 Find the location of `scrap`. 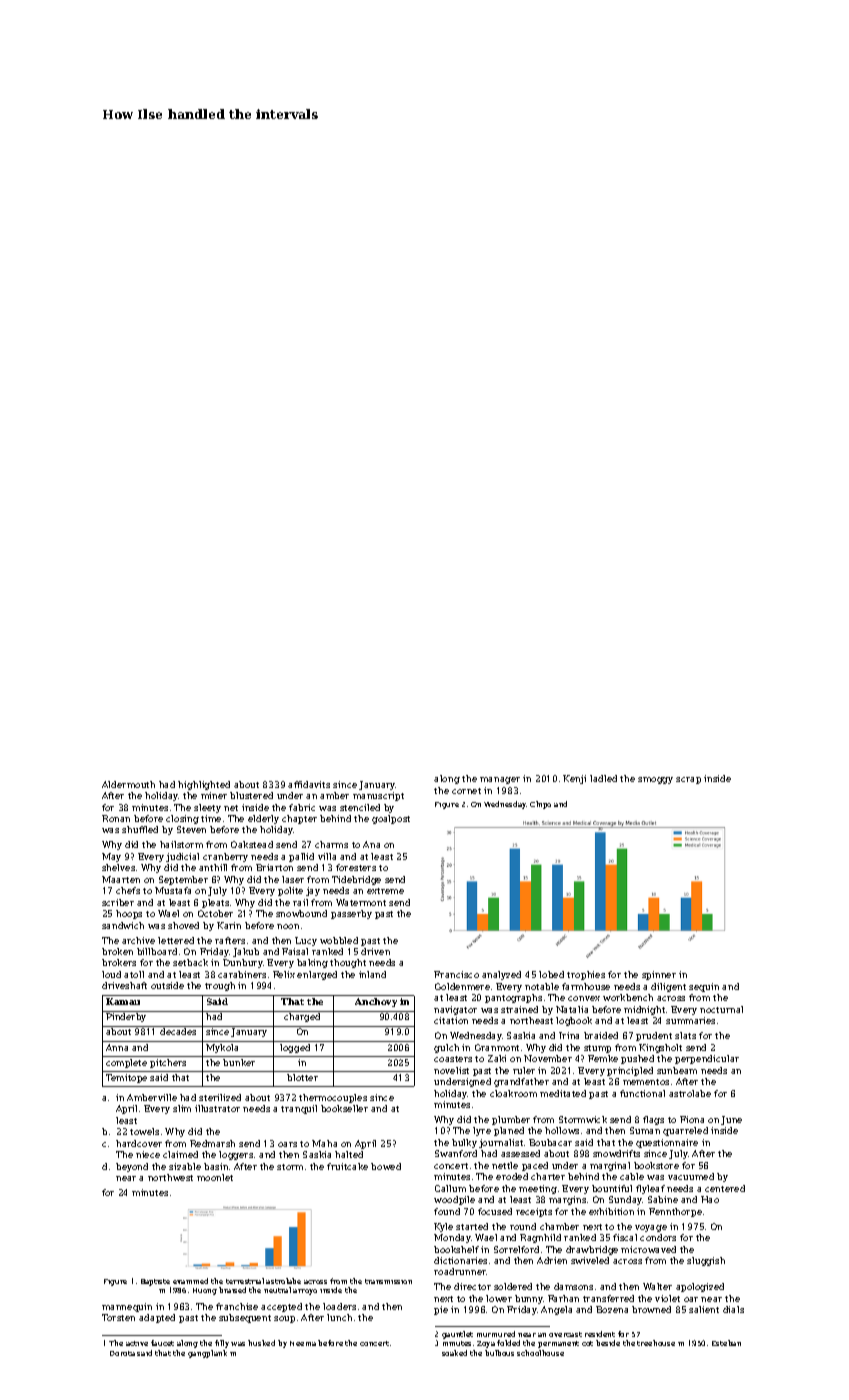

scrap is located at coordinates (688, 780).
